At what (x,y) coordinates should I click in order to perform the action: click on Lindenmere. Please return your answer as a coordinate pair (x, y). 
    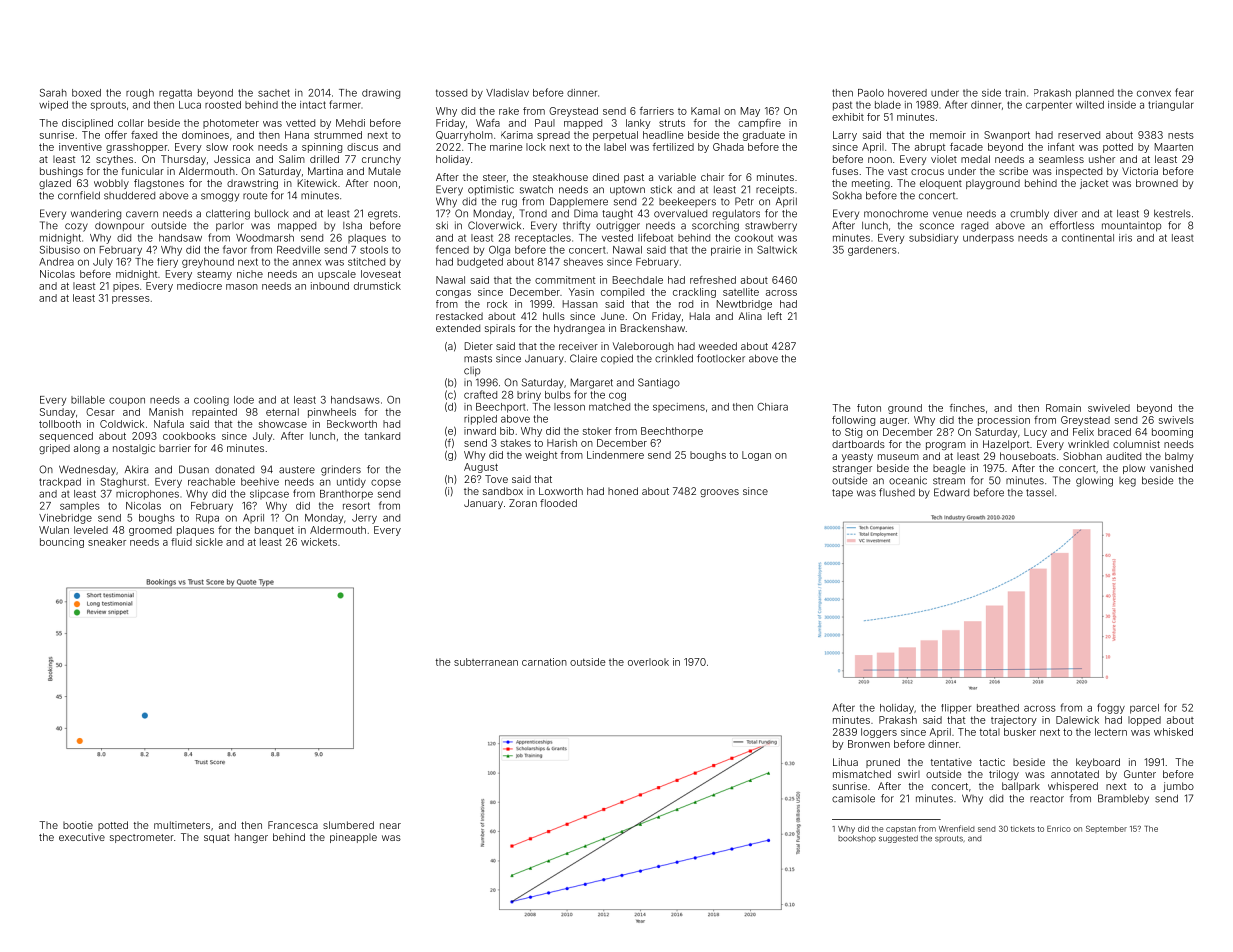
    Looking at the image, I should click on (615, 455).
